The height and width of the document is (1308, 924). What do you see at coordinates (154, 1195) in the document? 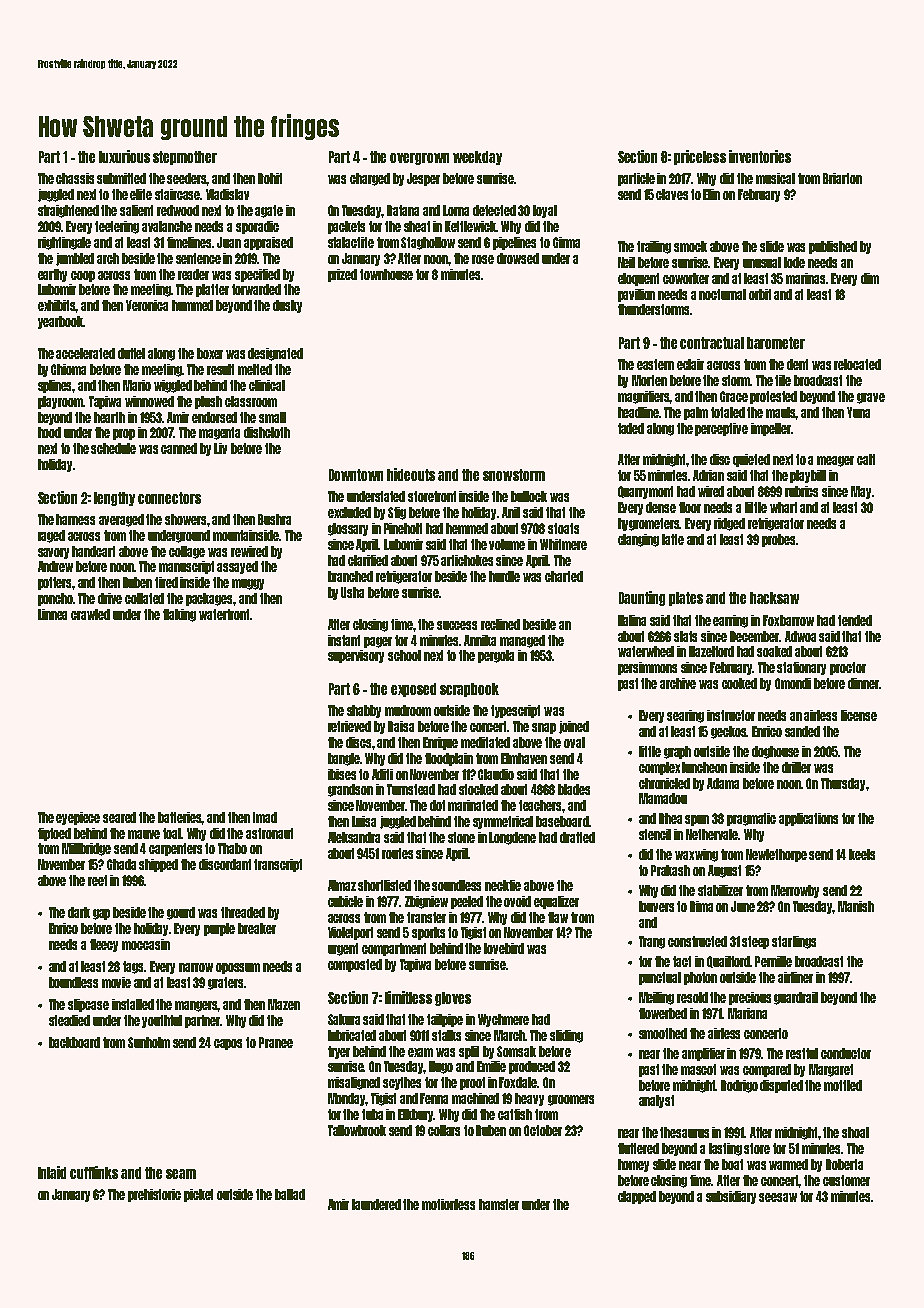
I see `prehistoric` at bounding box center [154, 1195].
